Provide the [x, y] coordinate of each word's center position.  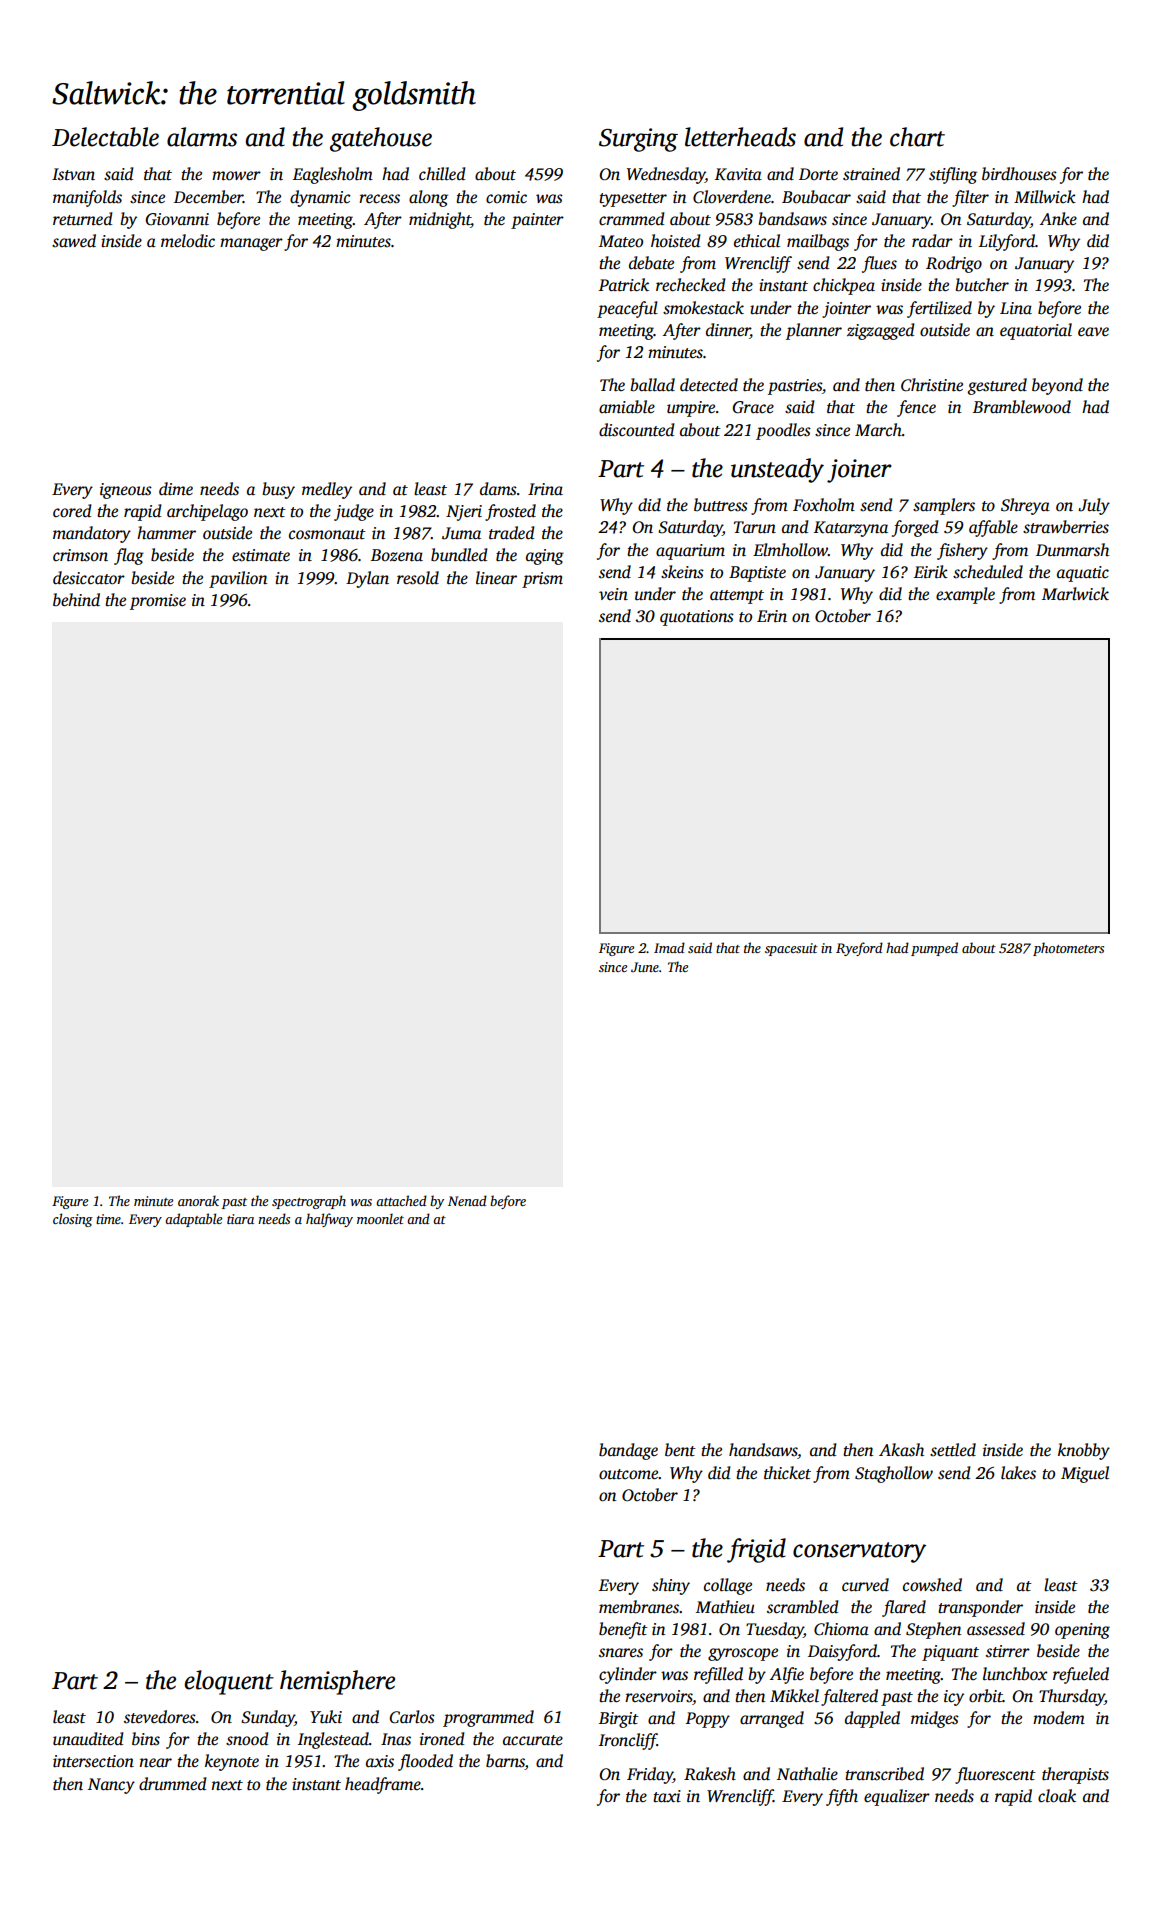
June [645, 967]
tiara [240, 1219]
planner [814, 331]
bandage [628, 1451]
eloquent [229, 1682]
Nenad [467, 1200]
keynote [232, 1762]
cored [72, 511]
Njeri [464, 513]
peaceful [627, 309]
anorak [198, 1200]
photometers [1068, 949]
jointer [846, 310]
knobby [1084, 1451]
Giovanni [177, 219]
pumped [934, 949]
